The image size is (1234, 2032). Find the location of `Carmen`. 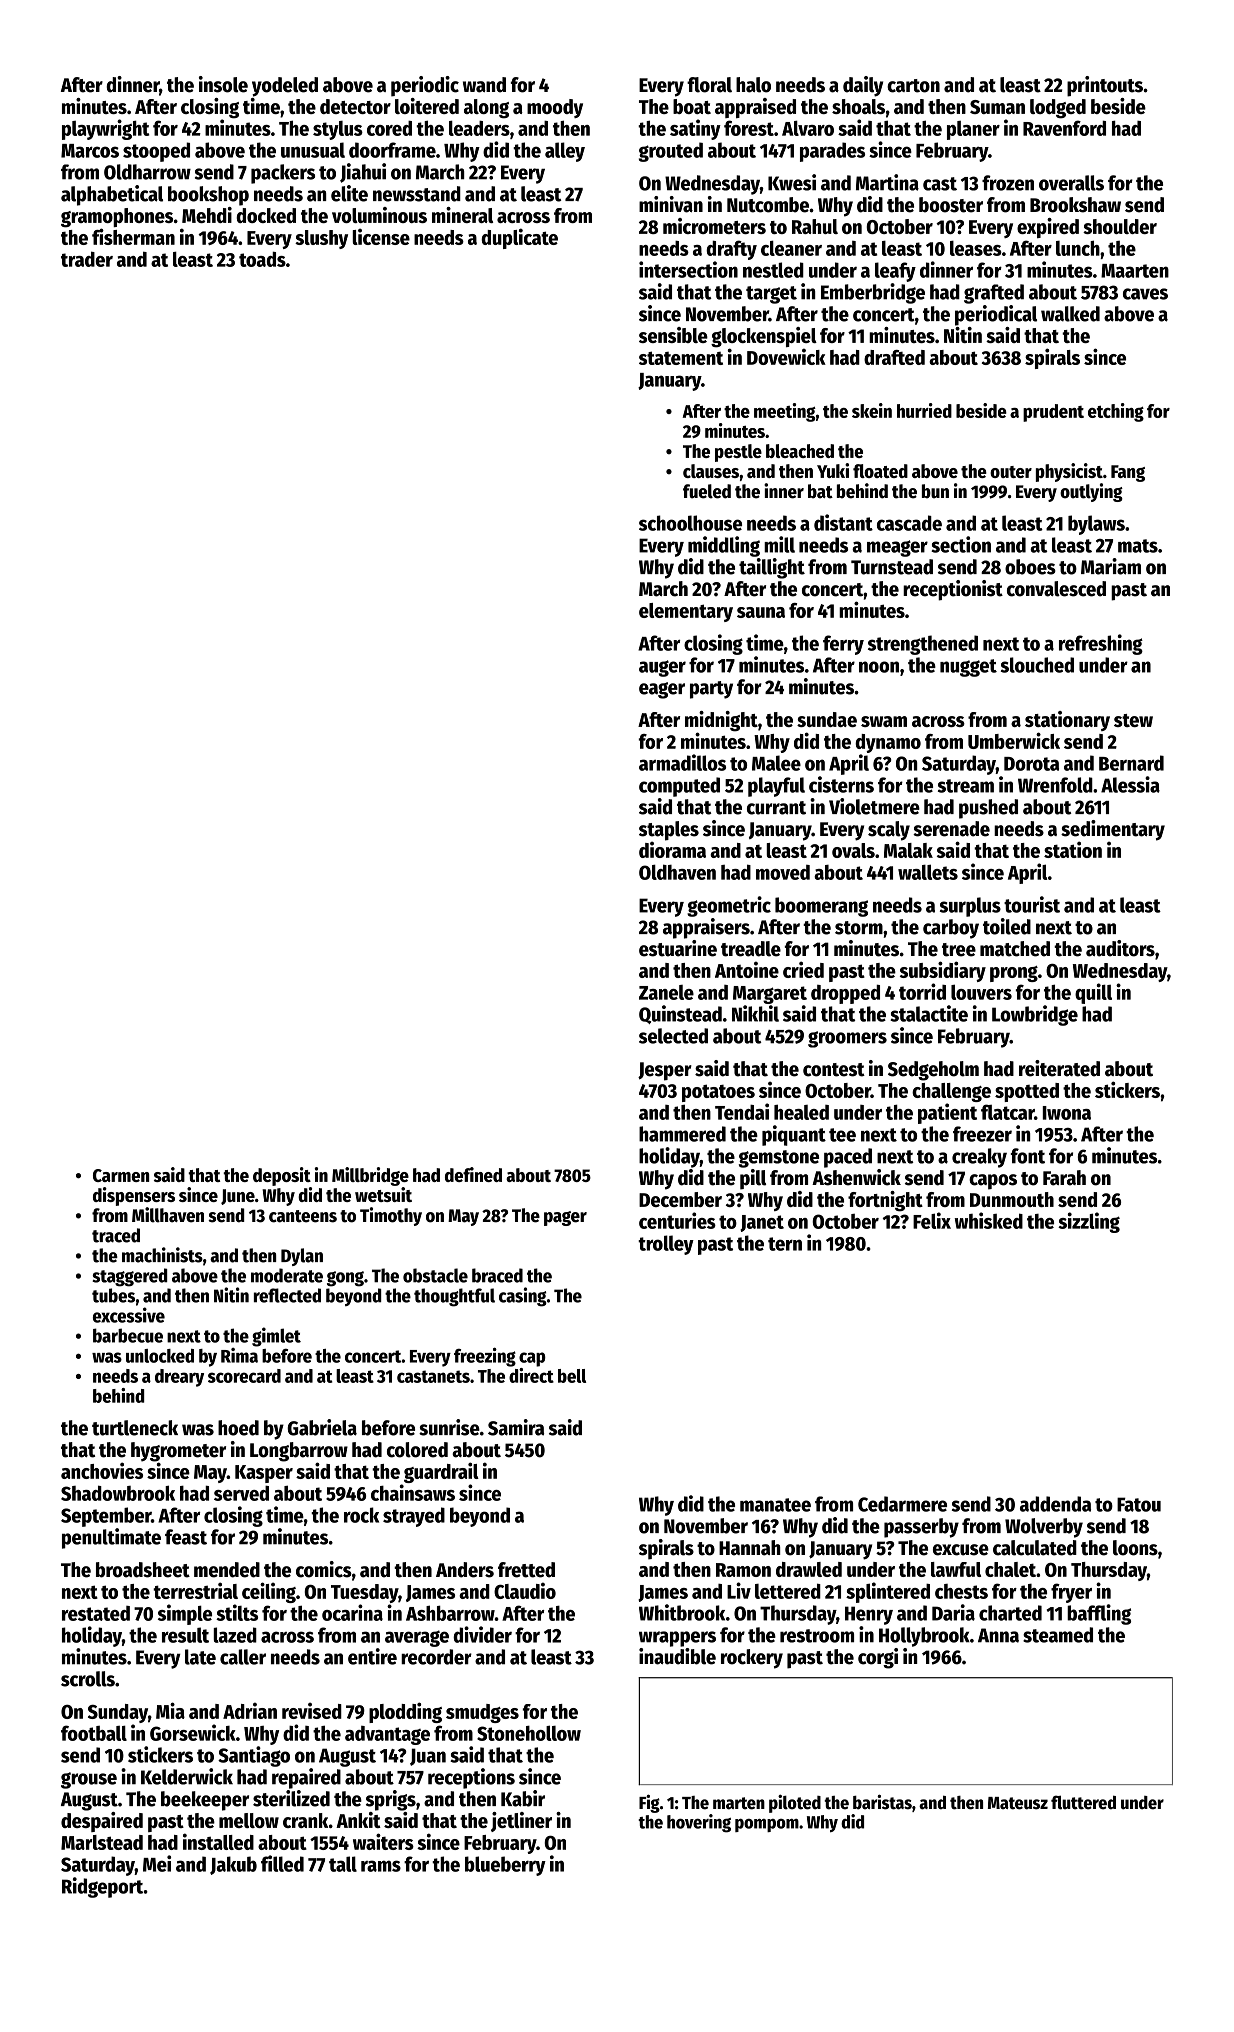

Carmen is located at coordinates (121, 1175).
